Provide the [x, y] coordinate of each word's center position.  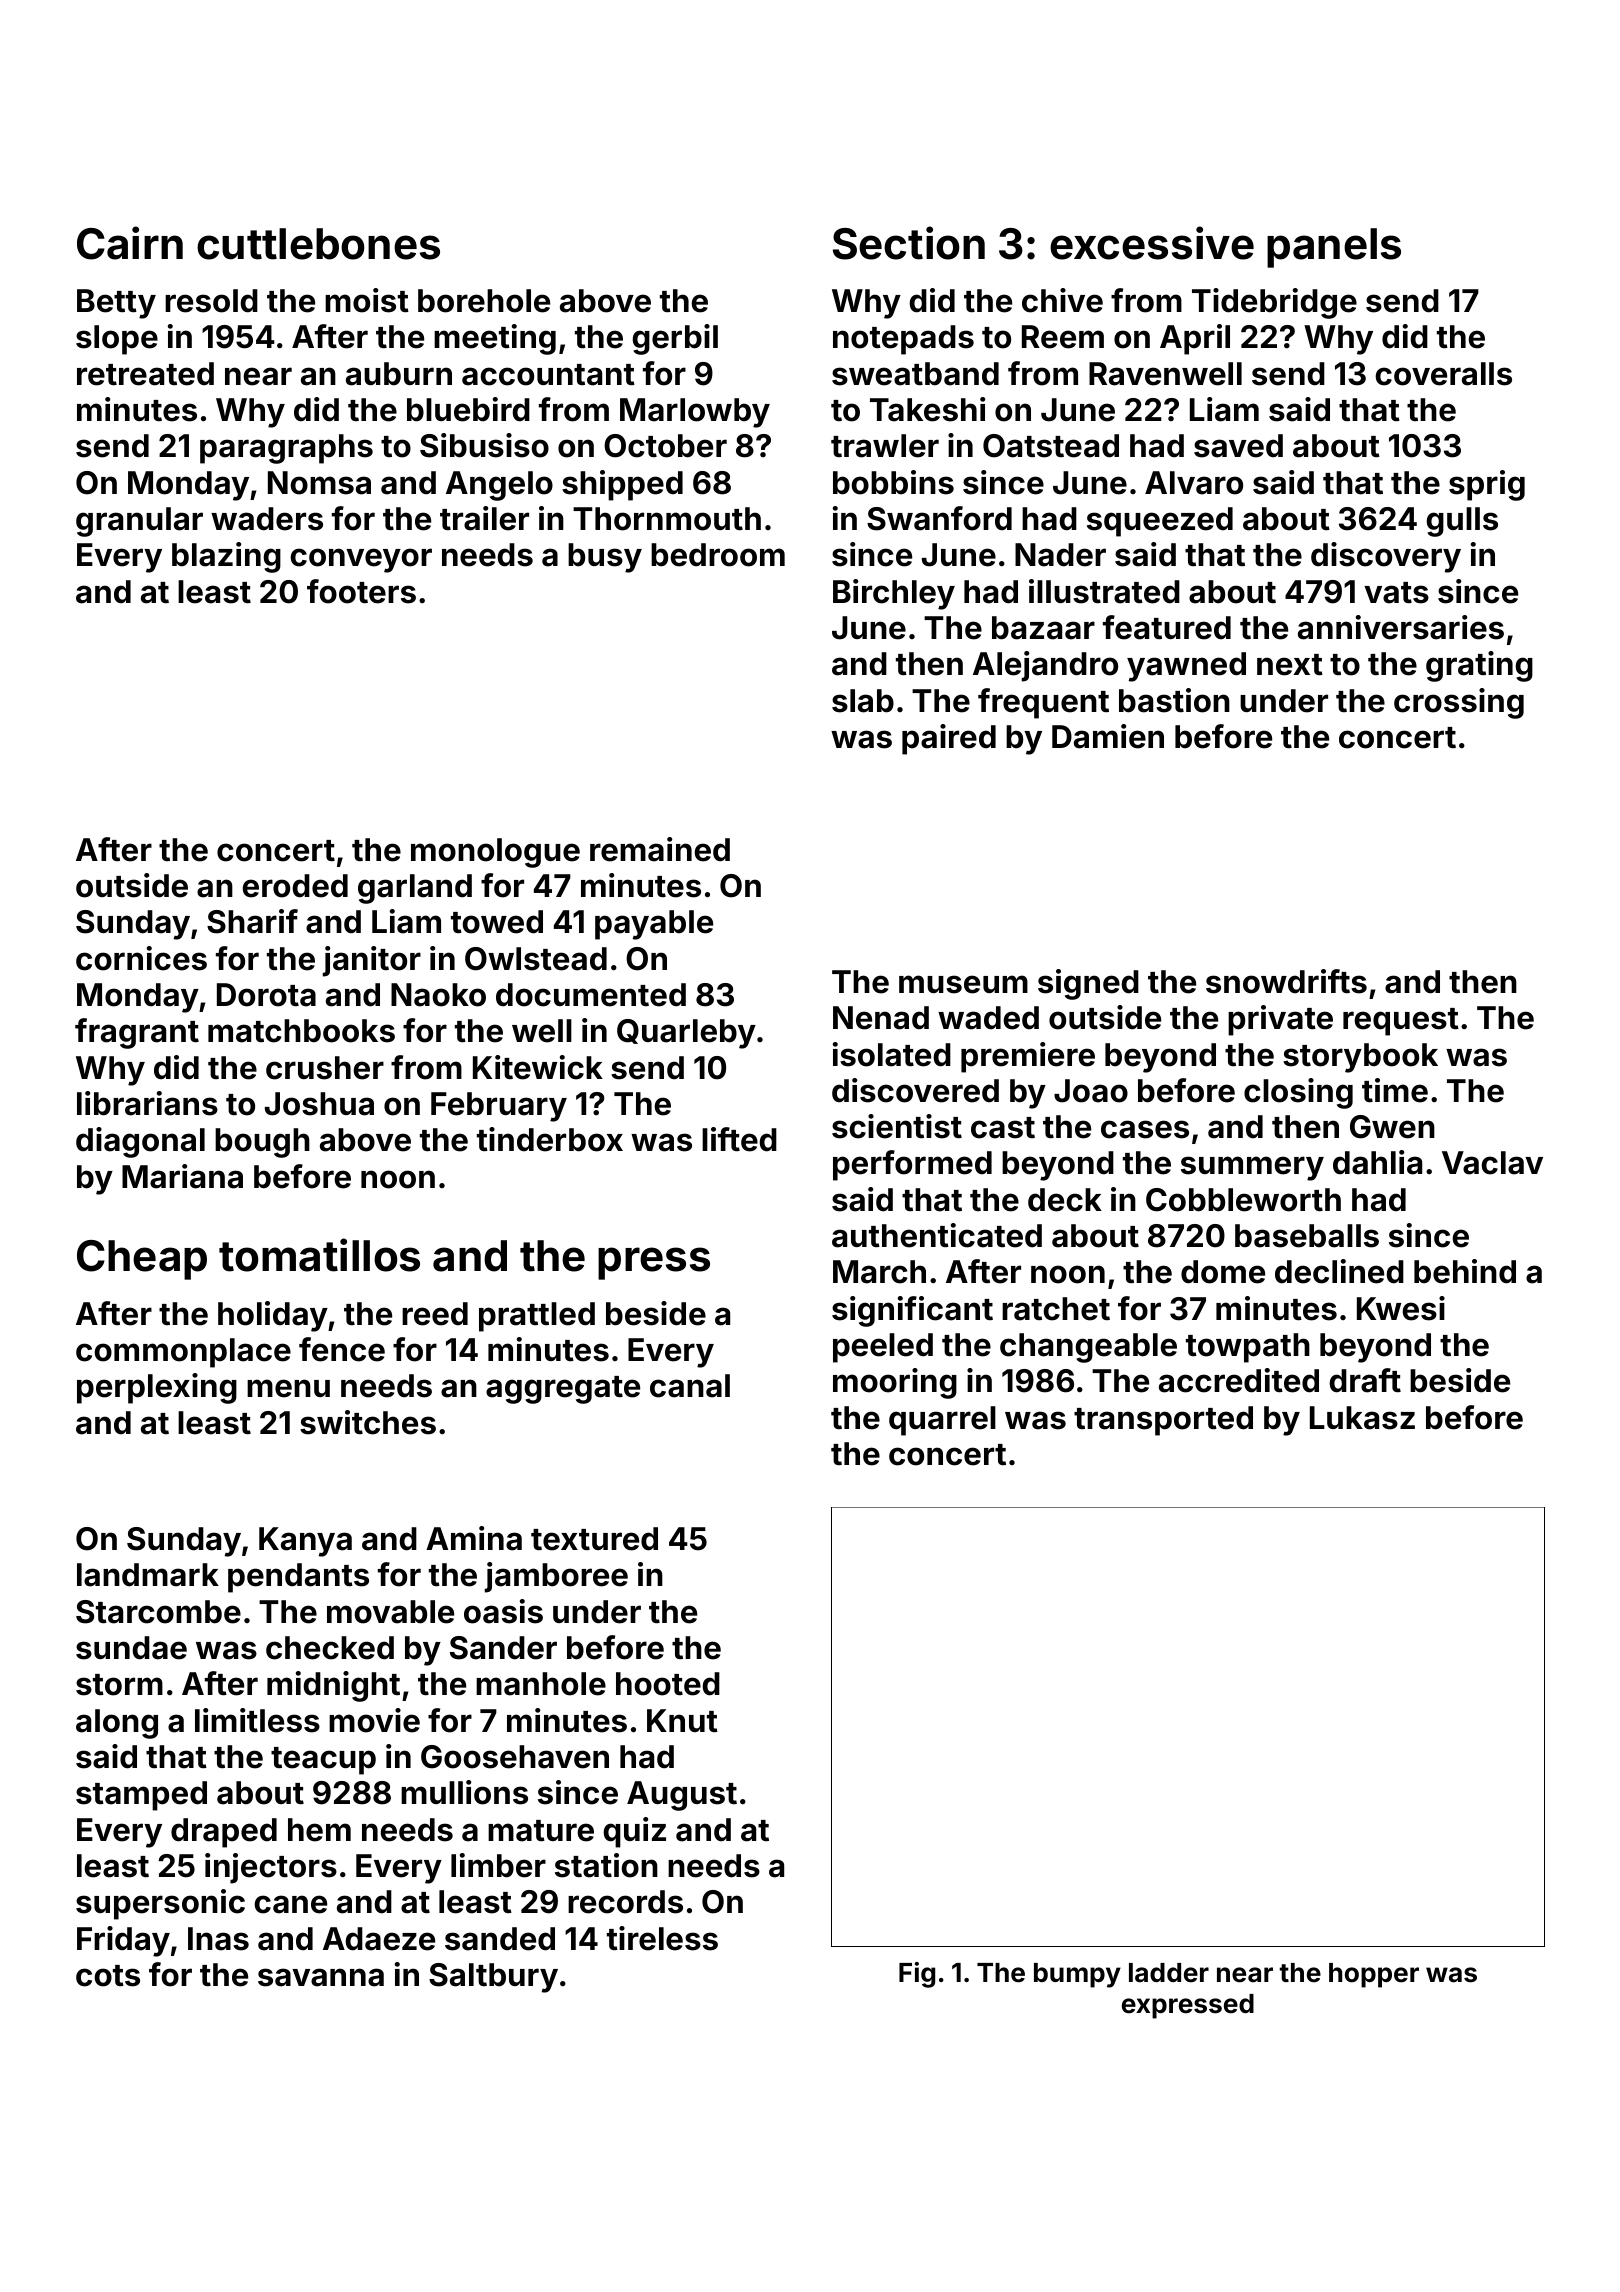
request [1401, 1022]
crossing [1459, 703]
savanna [321, 1977]
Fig [917, 1975]
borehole [484, 301]
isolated [892, 1054]
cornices [141, 958]
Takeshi [927, 409]
